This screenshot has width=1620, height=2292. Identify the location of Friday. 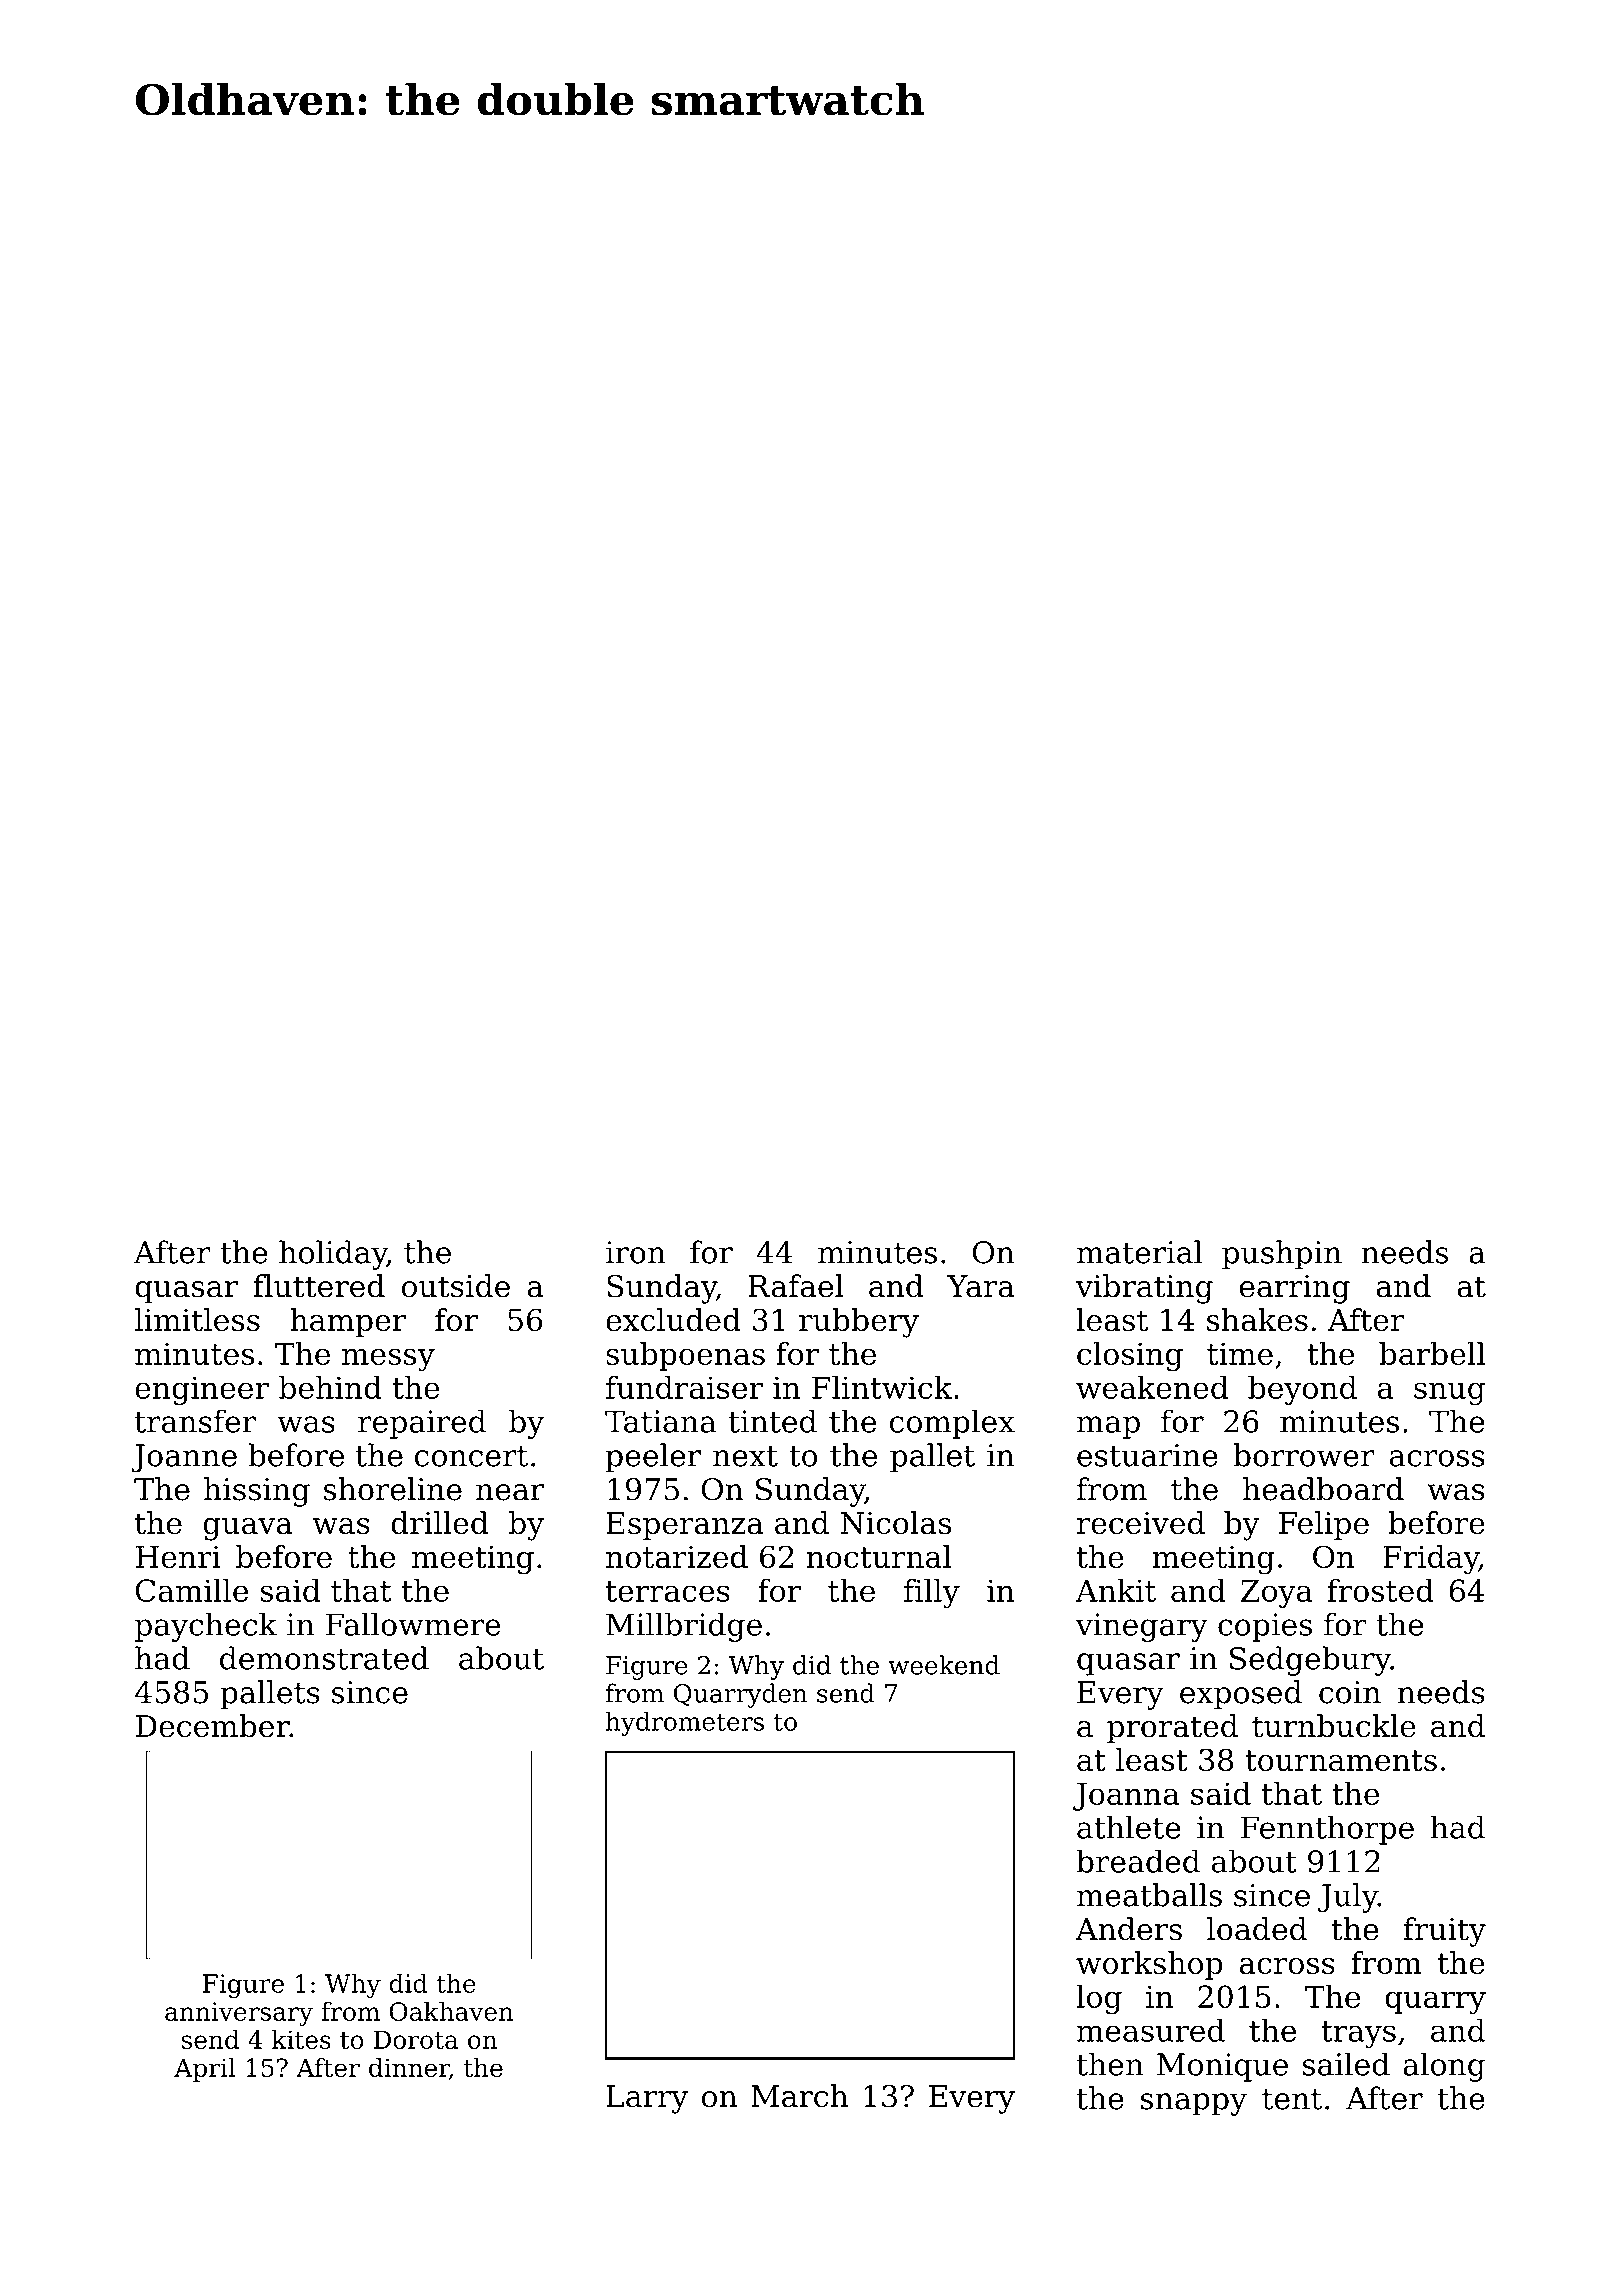
(1431, 1560).
